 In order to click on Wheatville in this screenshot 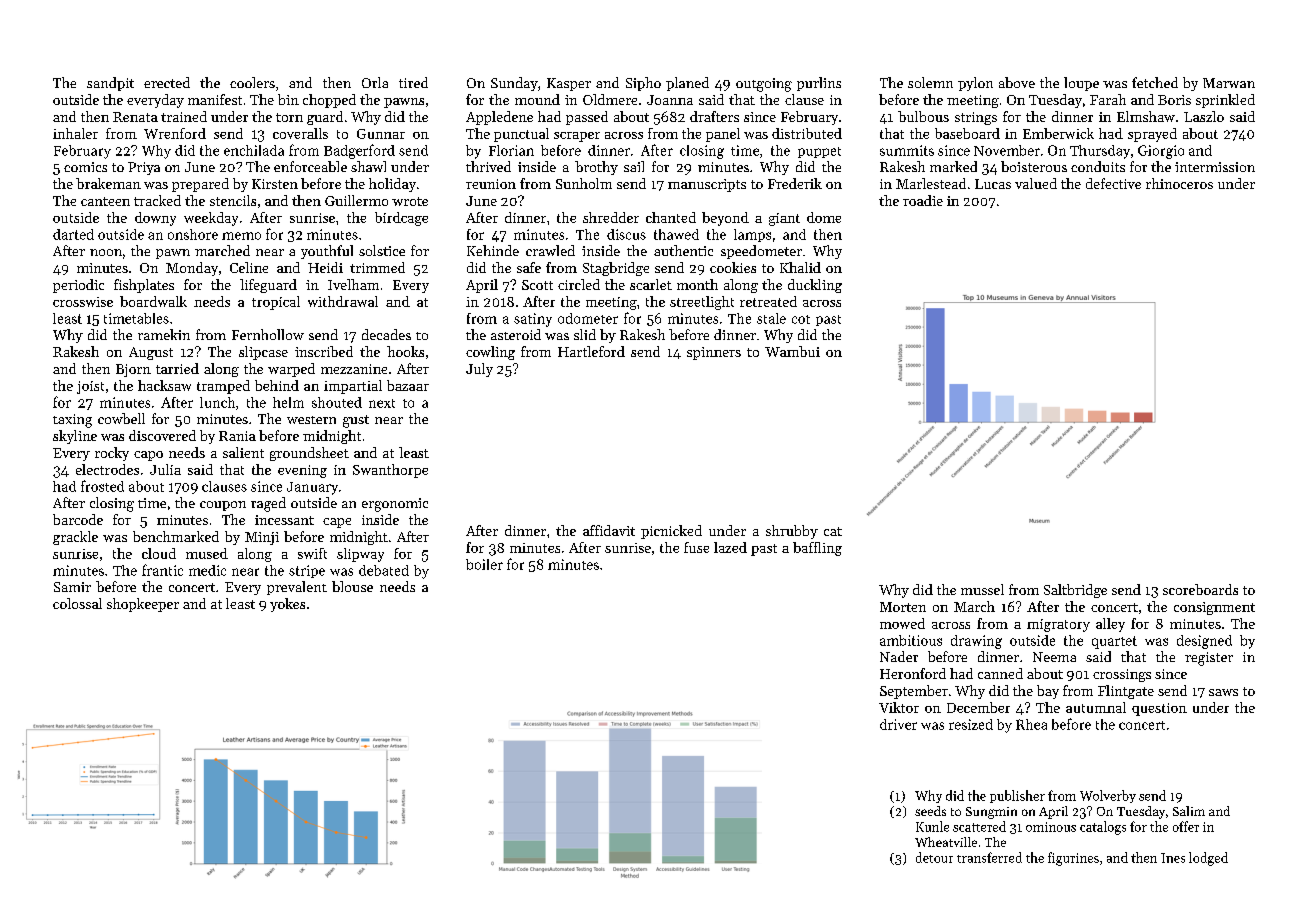, I will do `click(946, 842)`.
